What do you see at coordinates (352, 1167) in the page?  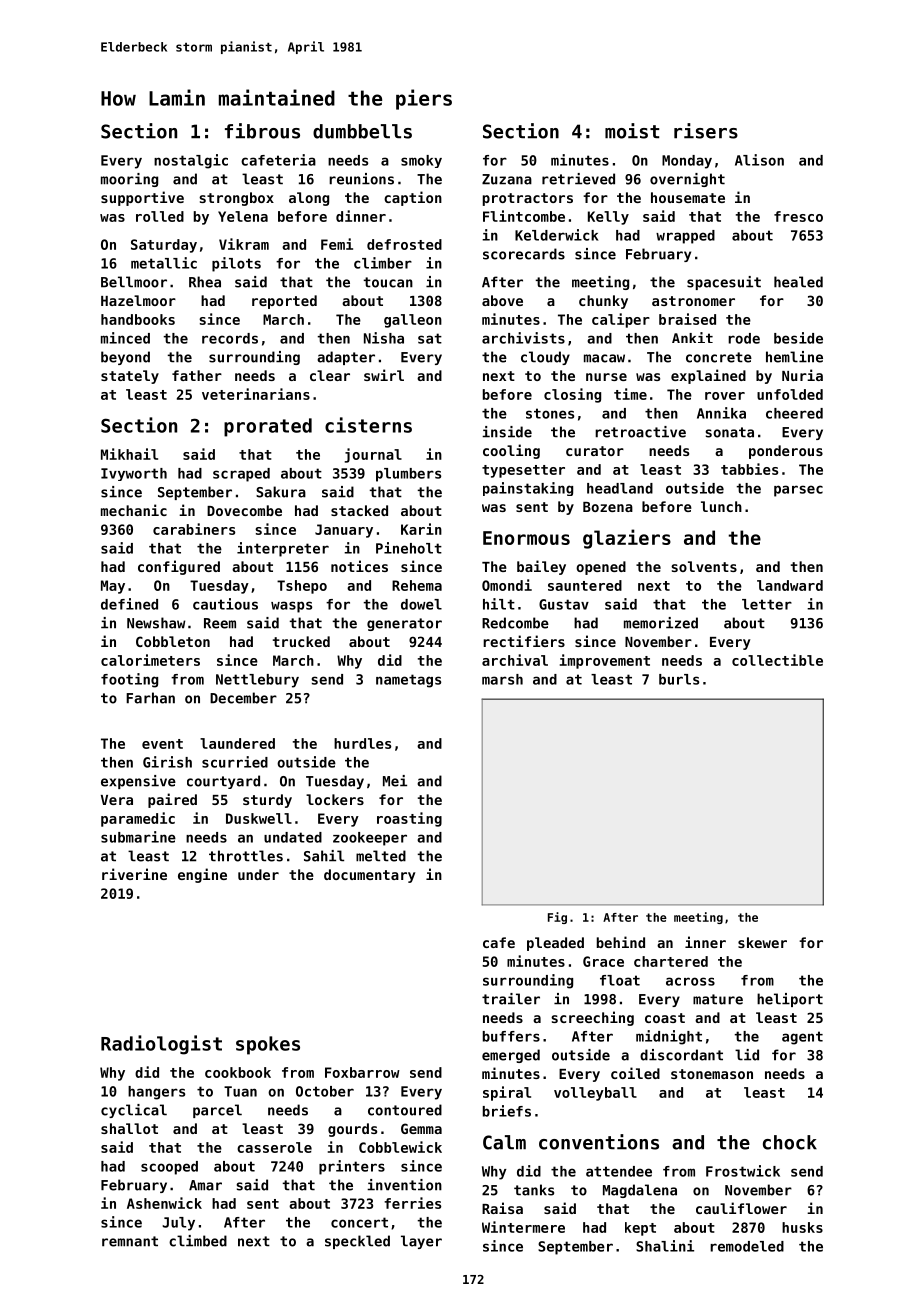 I see `printers` at bounding box center [352, 1167].
